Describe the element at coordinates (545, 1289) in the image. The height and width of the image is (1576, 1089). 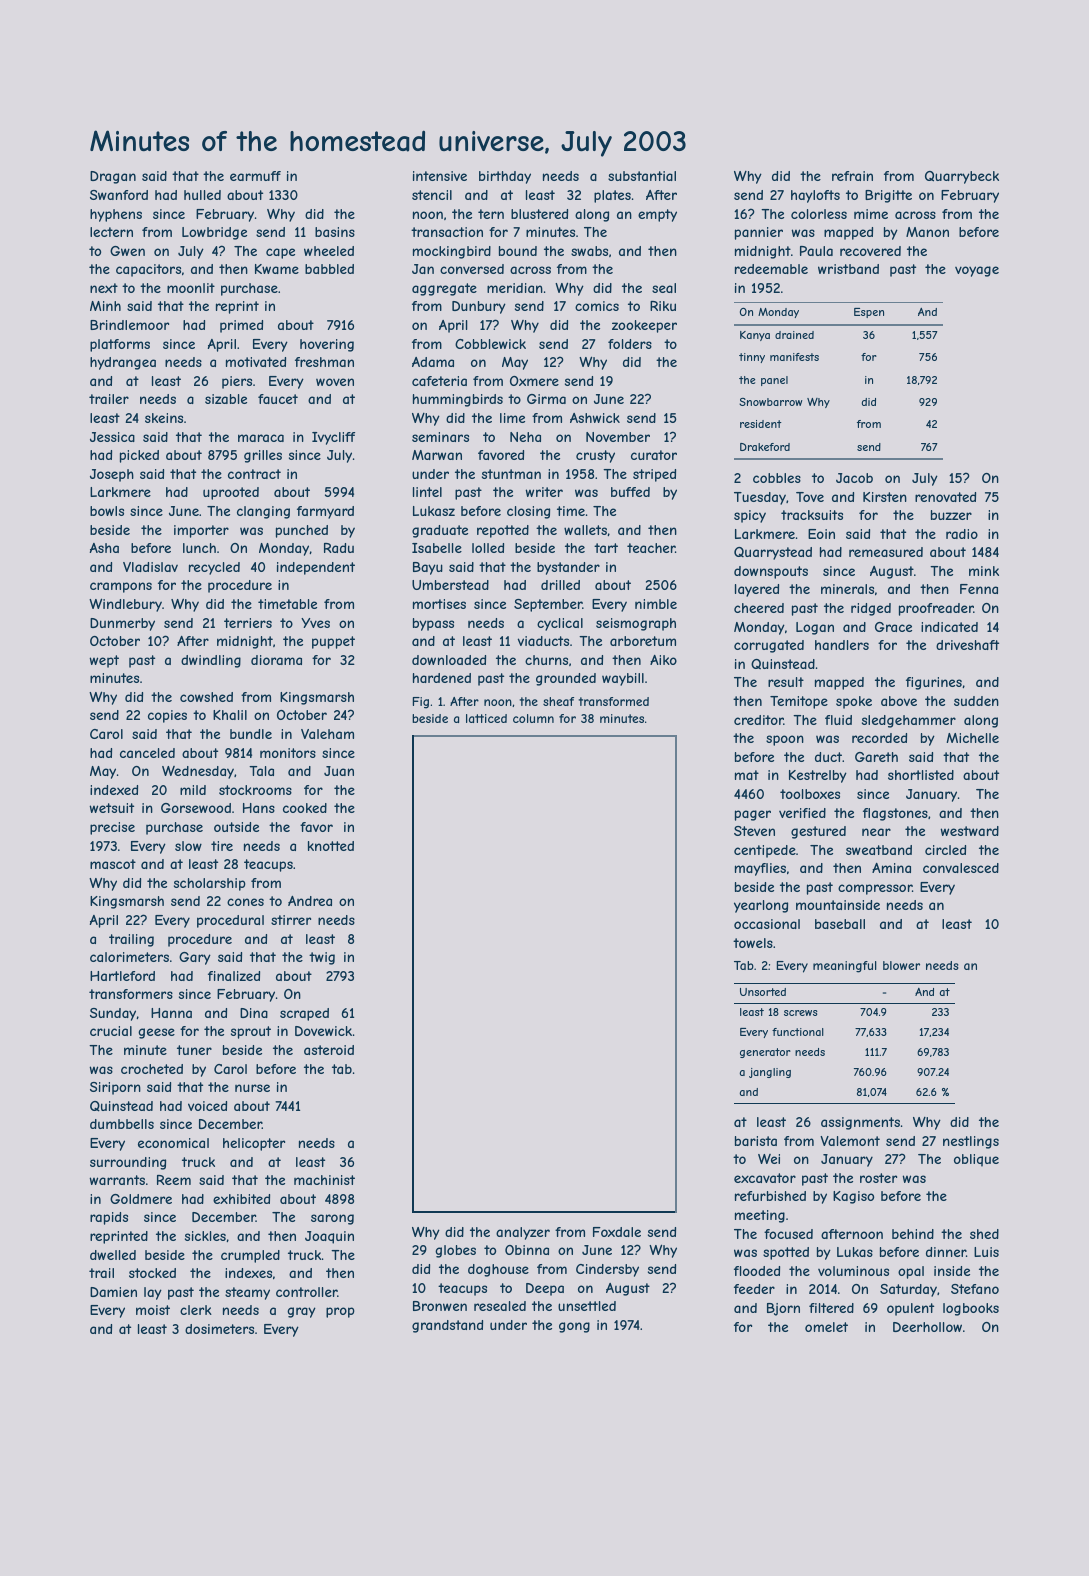
I see `Deepa` at that location.
